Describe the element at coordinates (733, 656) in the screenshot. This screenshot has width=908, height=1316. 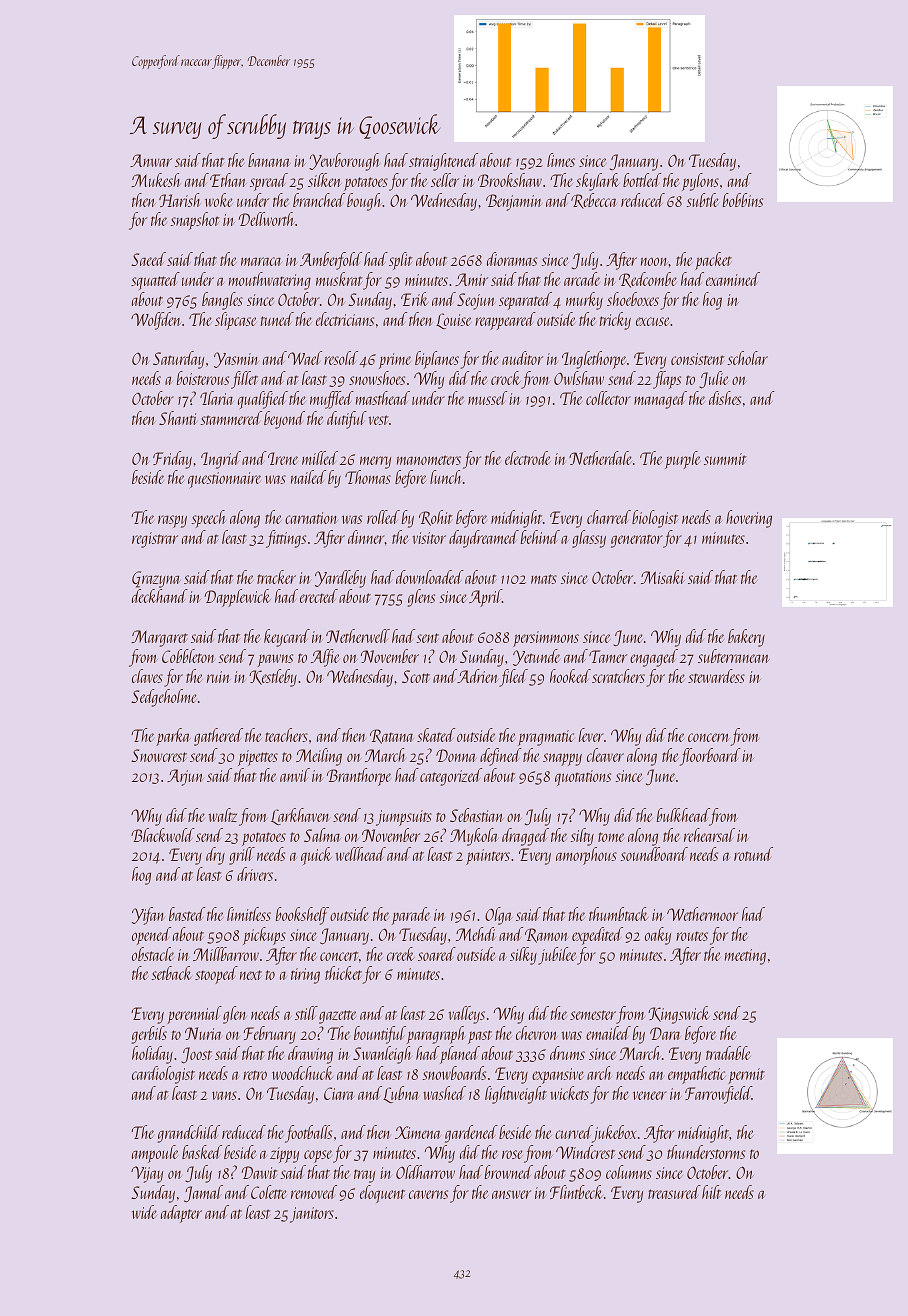
I see `subterranean` at that location.
